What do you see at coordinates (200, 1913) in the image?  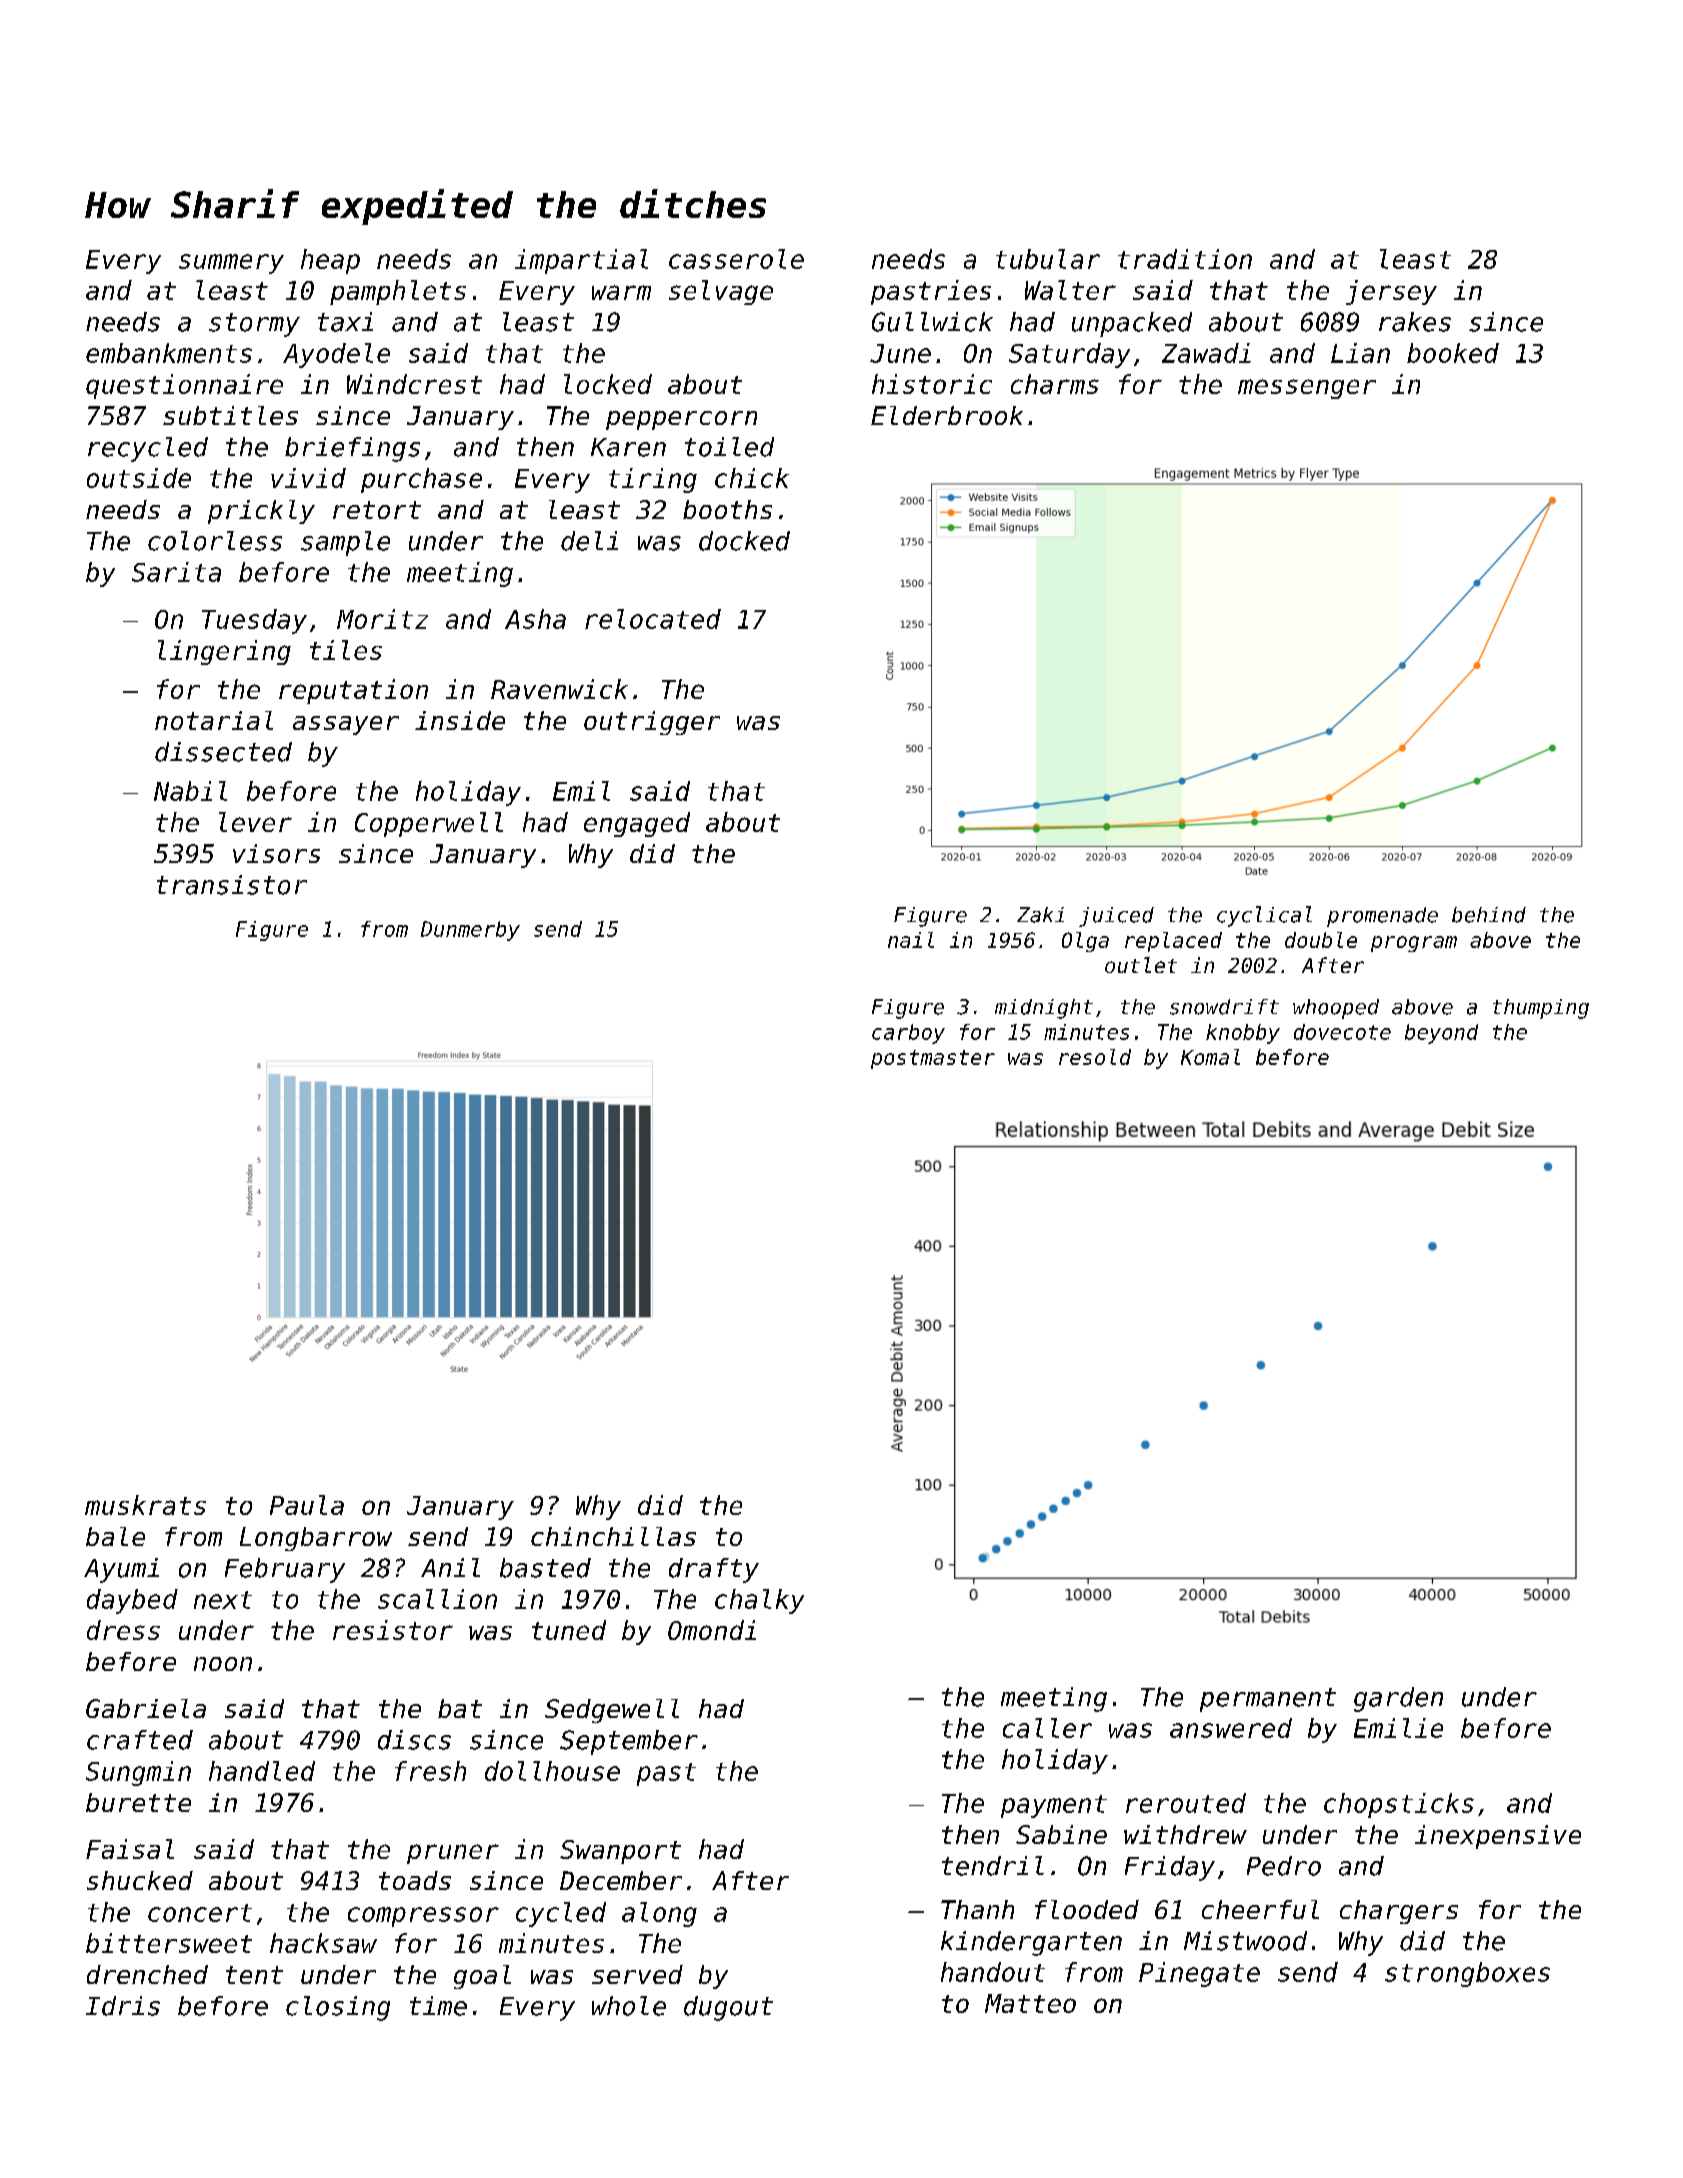 I see `concert` at bounding box center [200, 1913].
